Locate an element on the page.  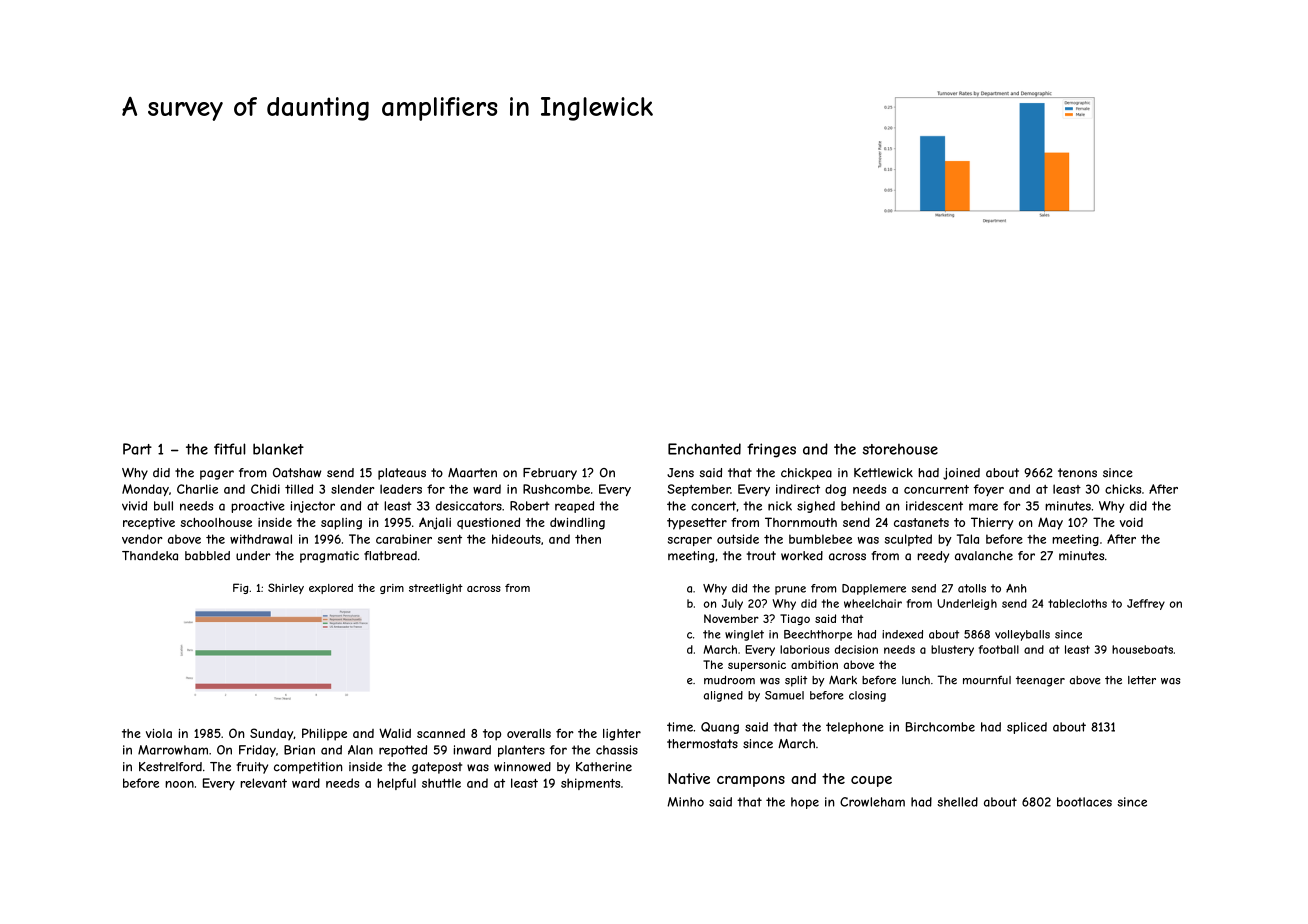
grim is located at coordinates (392, 589).
